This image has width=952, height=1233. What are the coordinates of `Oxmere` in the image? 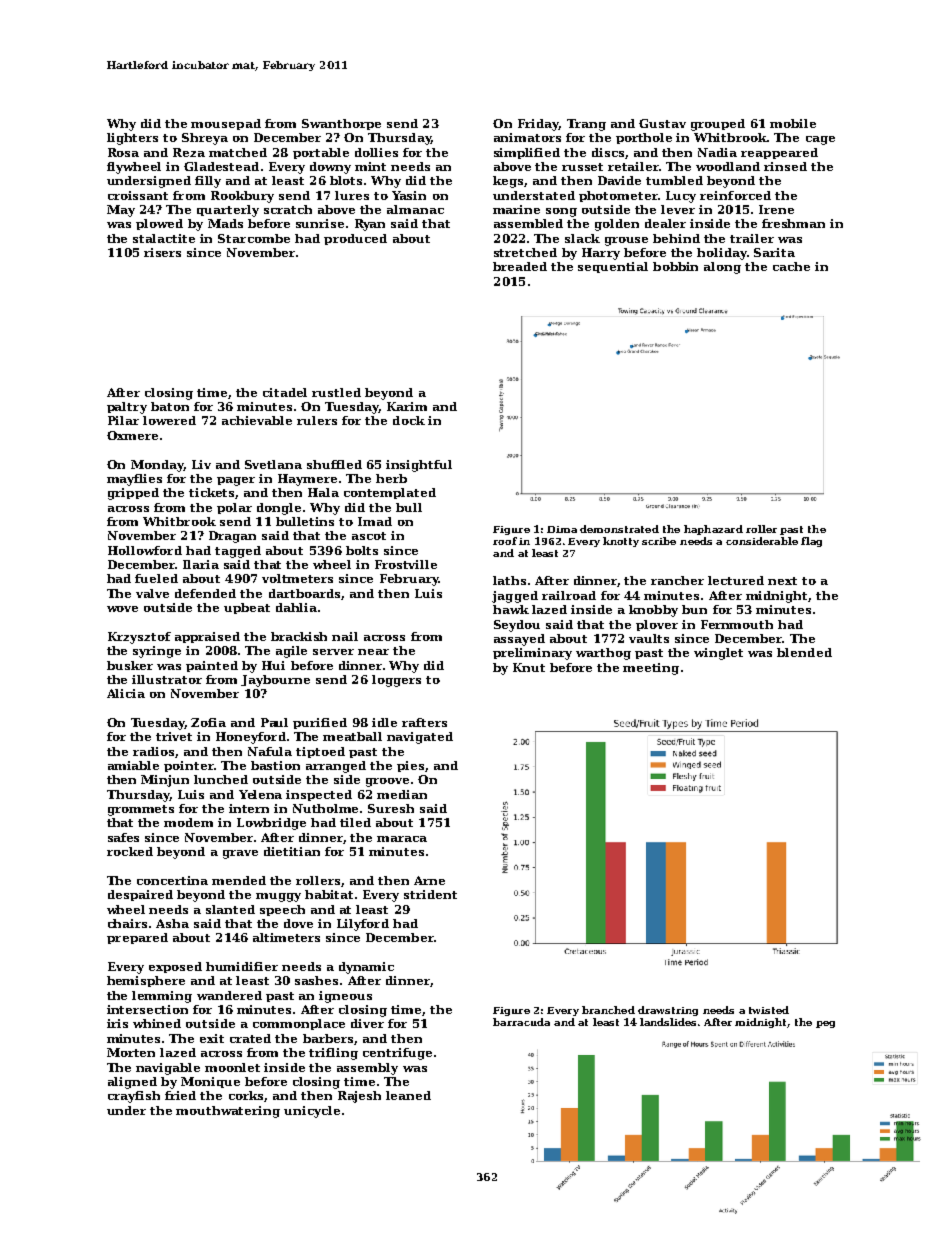 It's located at (132, 435).
